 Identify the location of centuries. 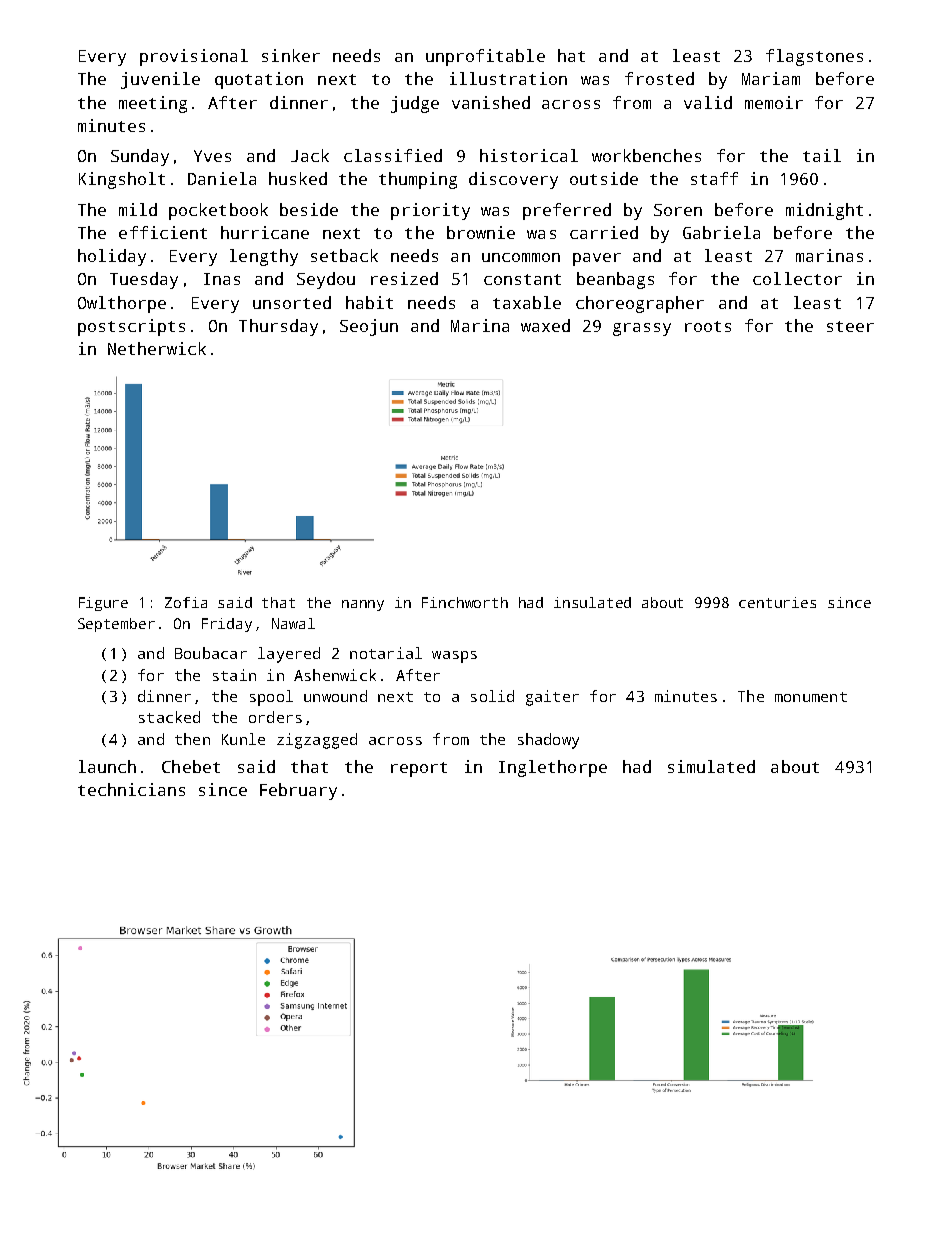
(777, 602).
